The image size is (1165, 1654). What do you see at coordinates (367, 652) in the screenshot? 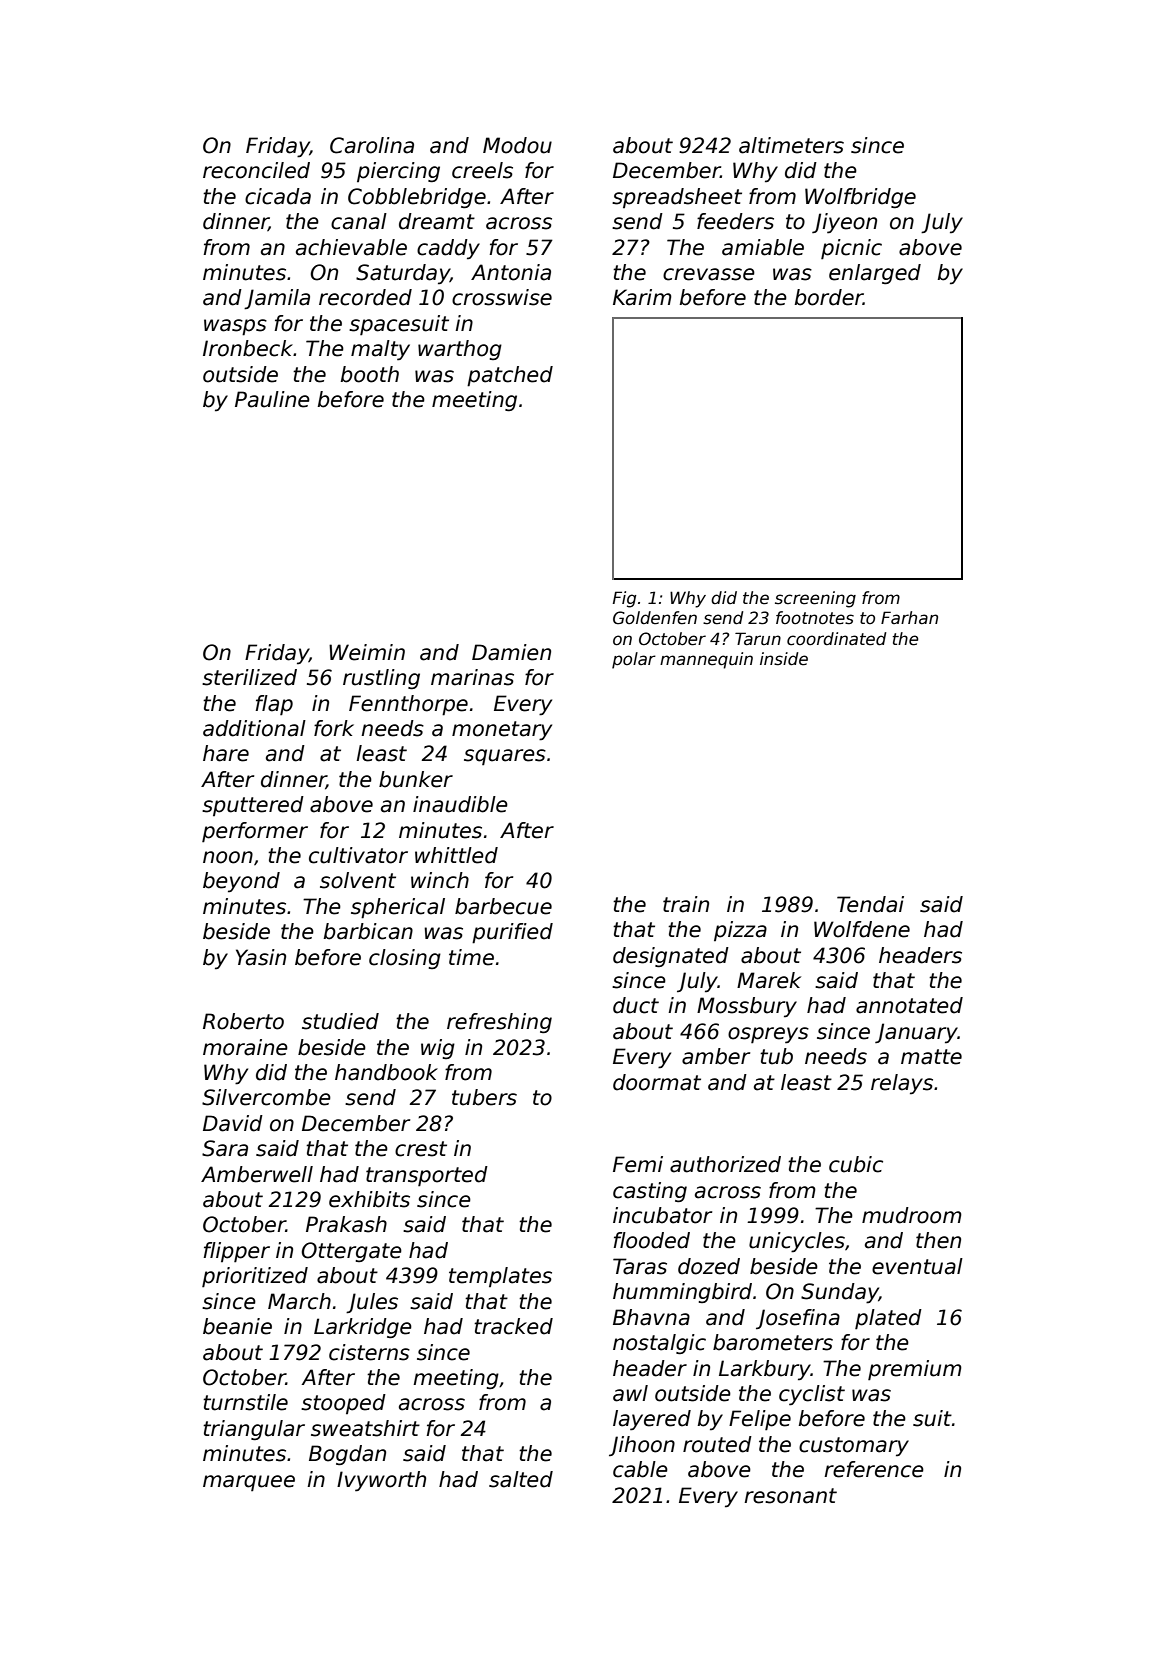
I see `Weimin` at bounding box center [367, 652].
